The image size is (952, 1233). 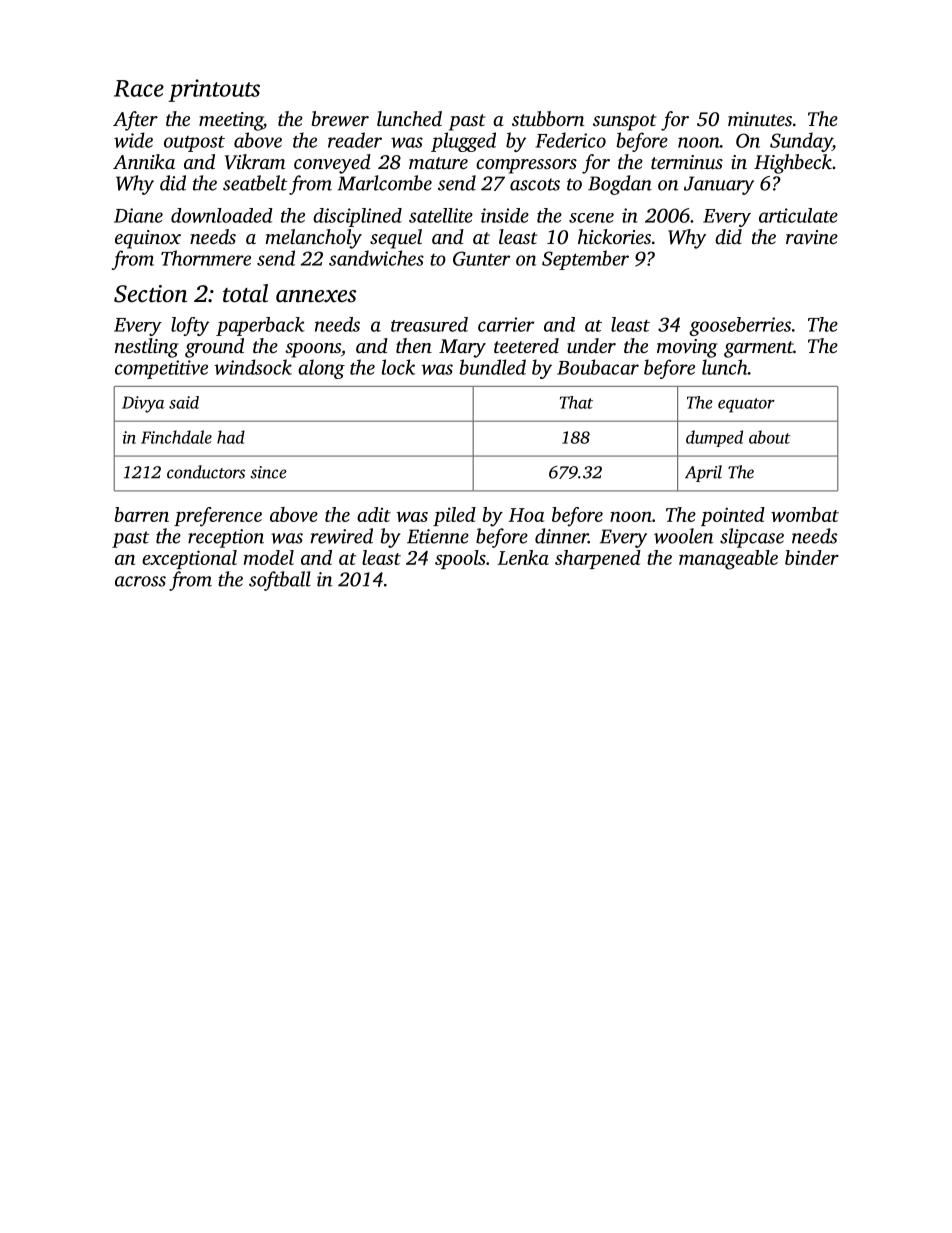 I want to click on equinox, so click(x=148, y=239).
